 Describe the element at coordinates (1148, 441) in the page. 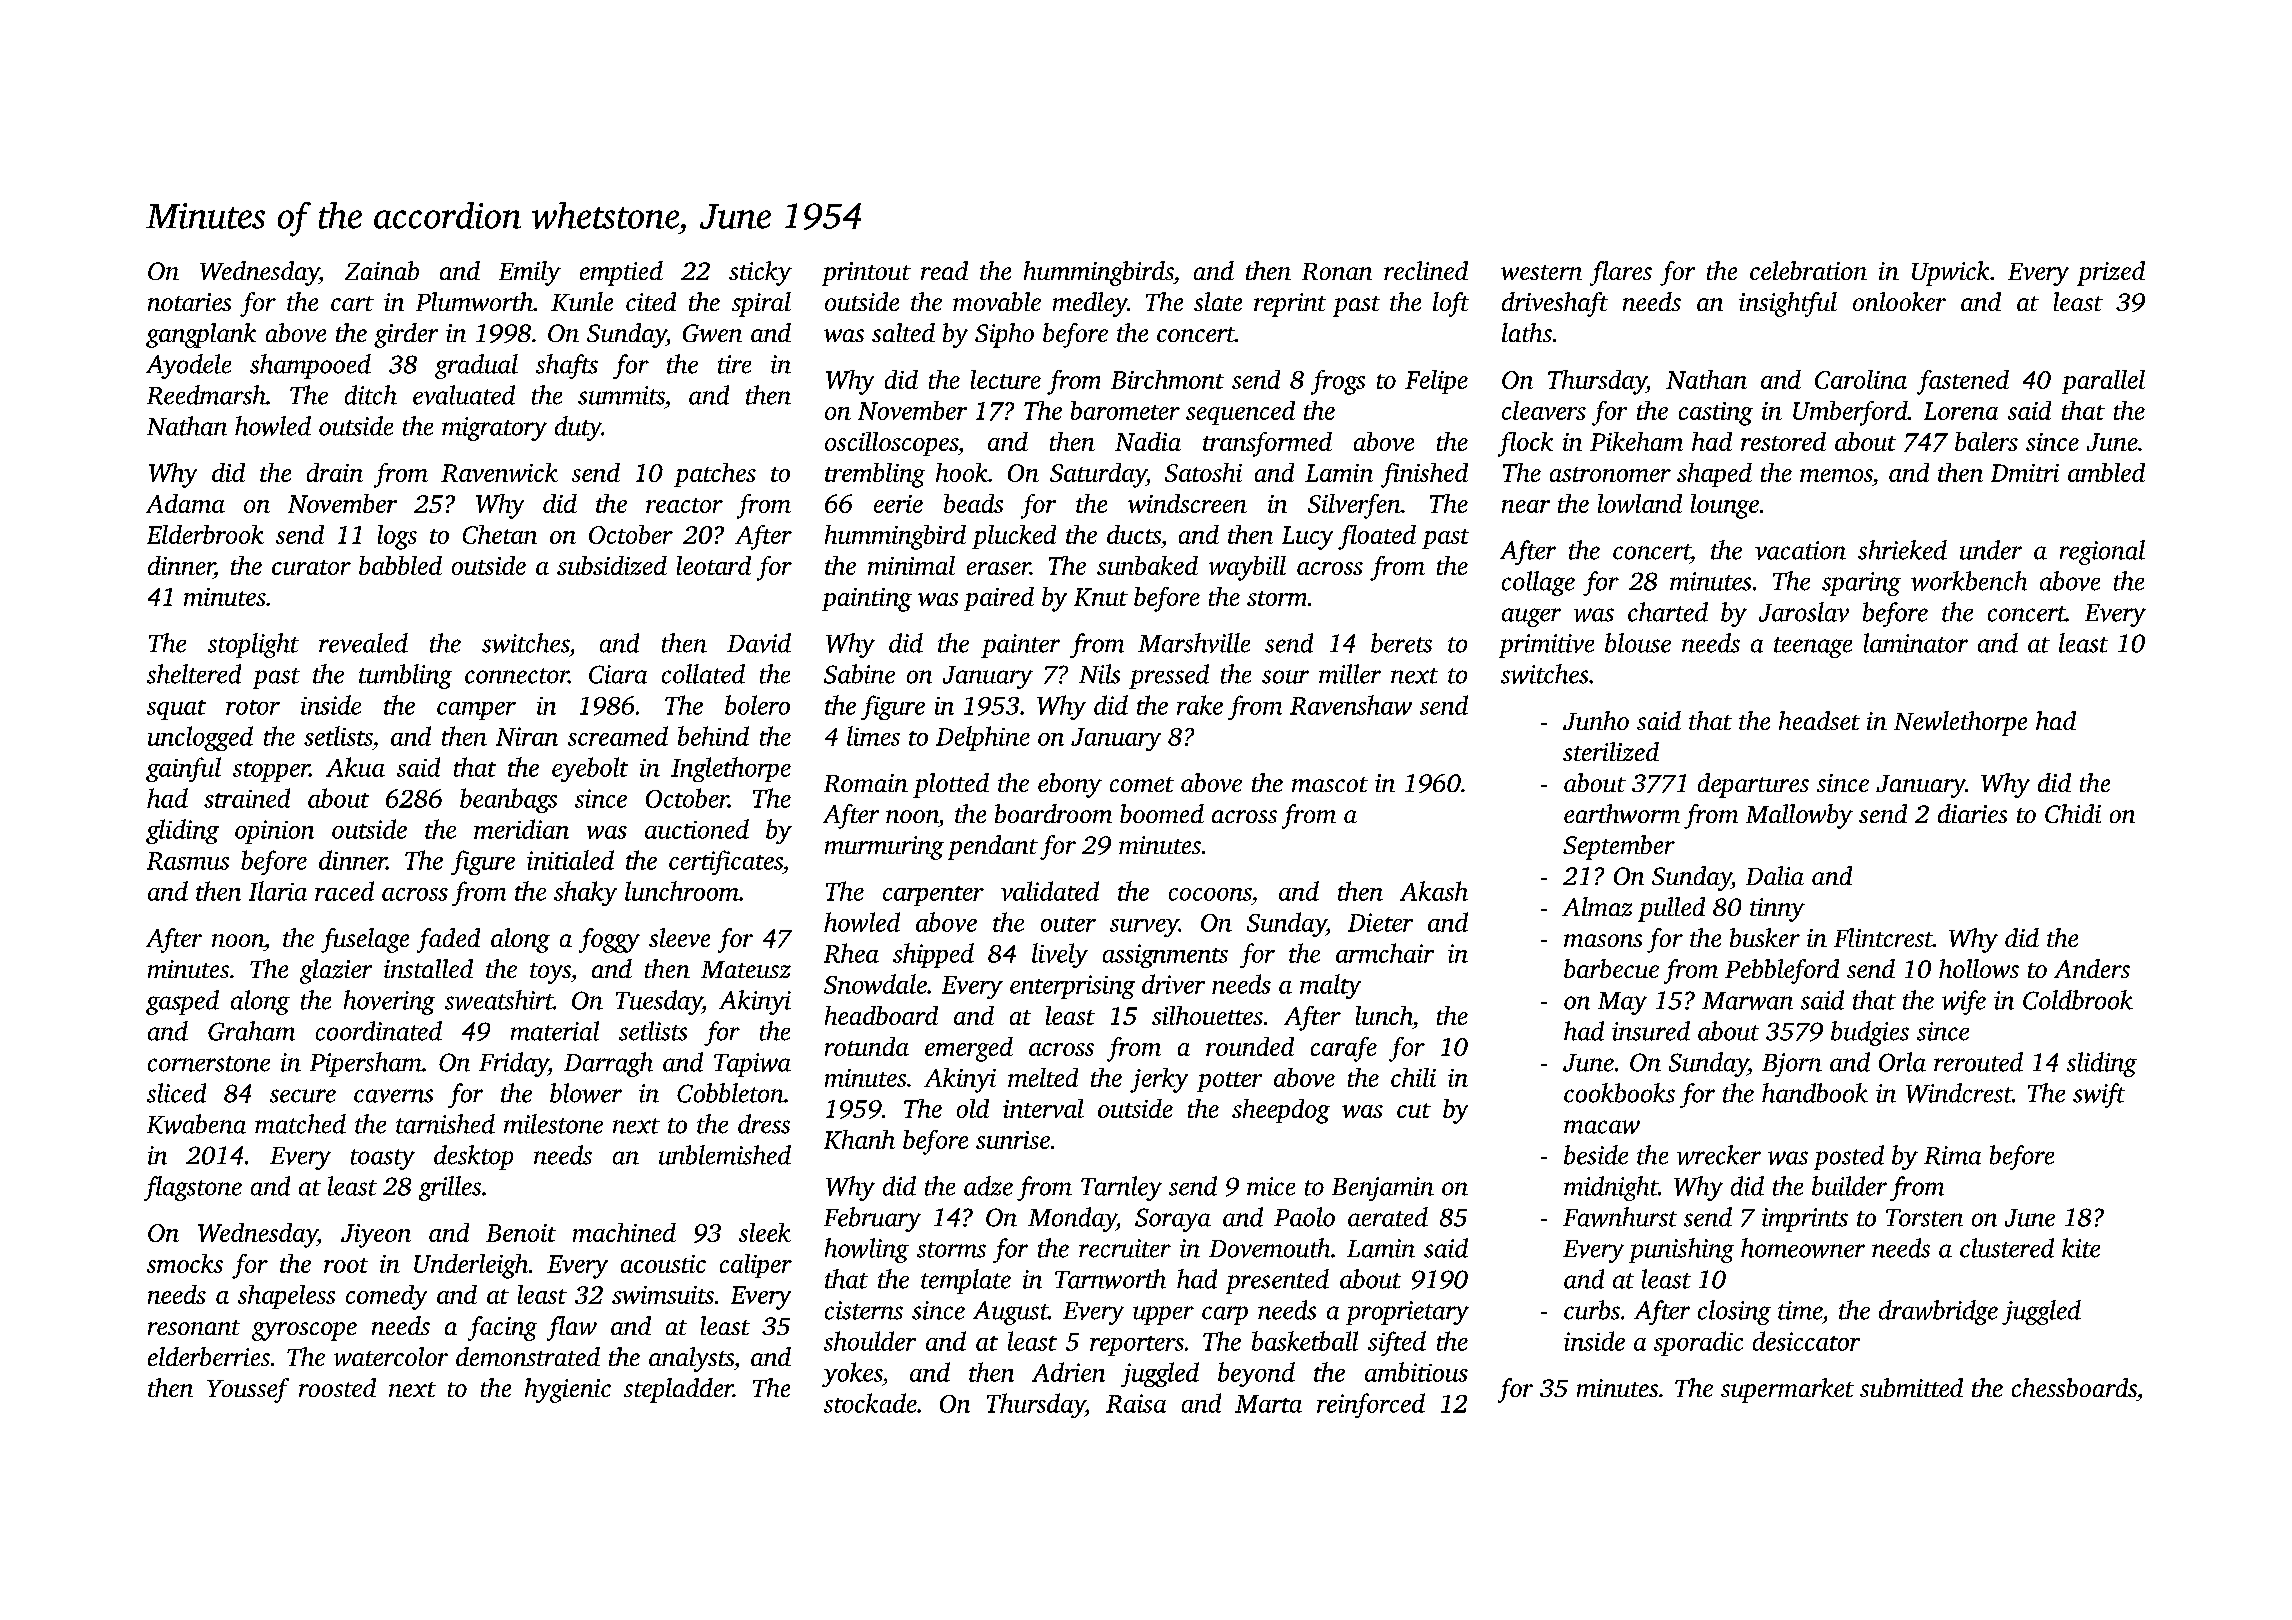

I see `Nadia` at that location.
